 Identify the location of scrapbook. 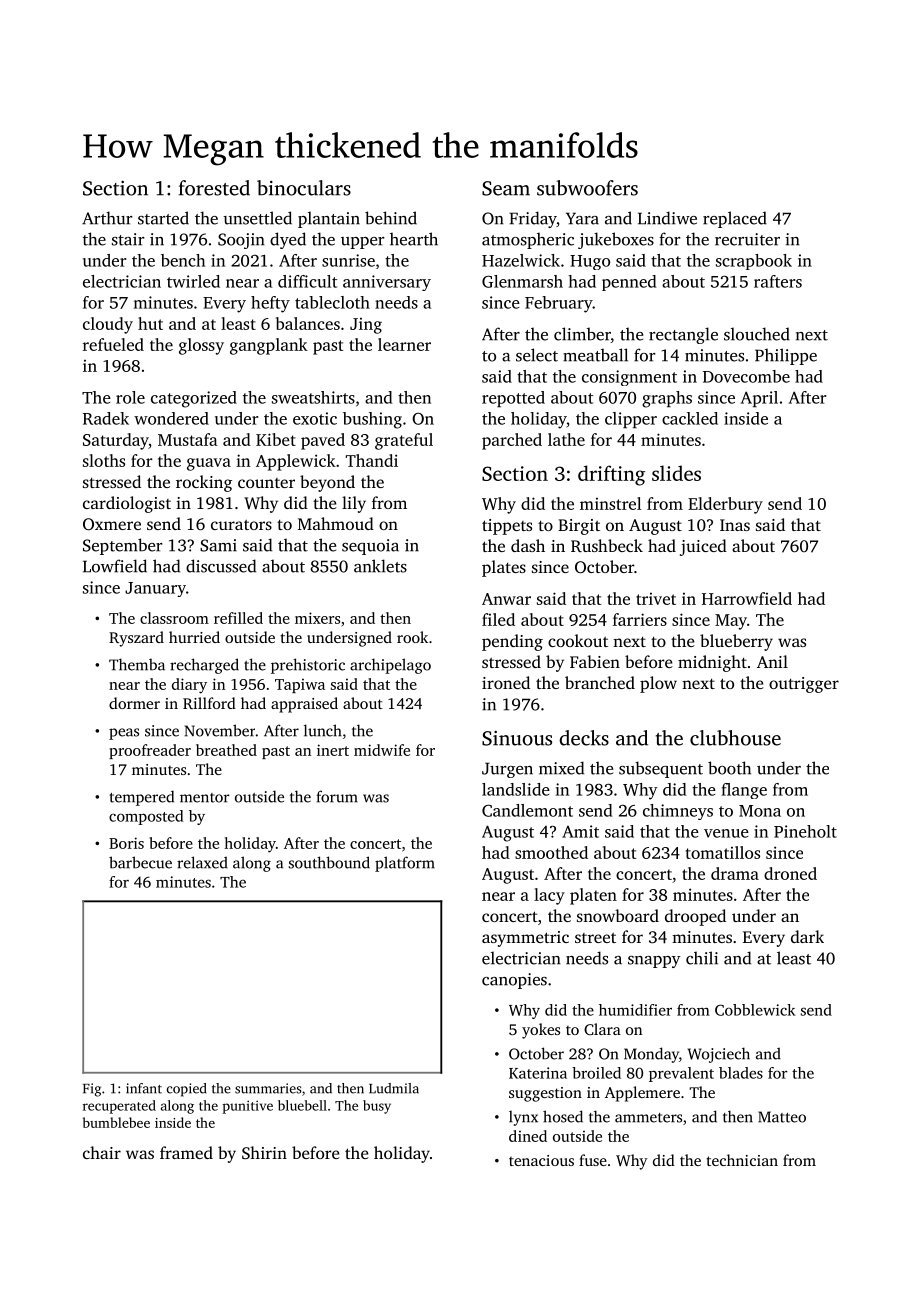
(754, 262).
